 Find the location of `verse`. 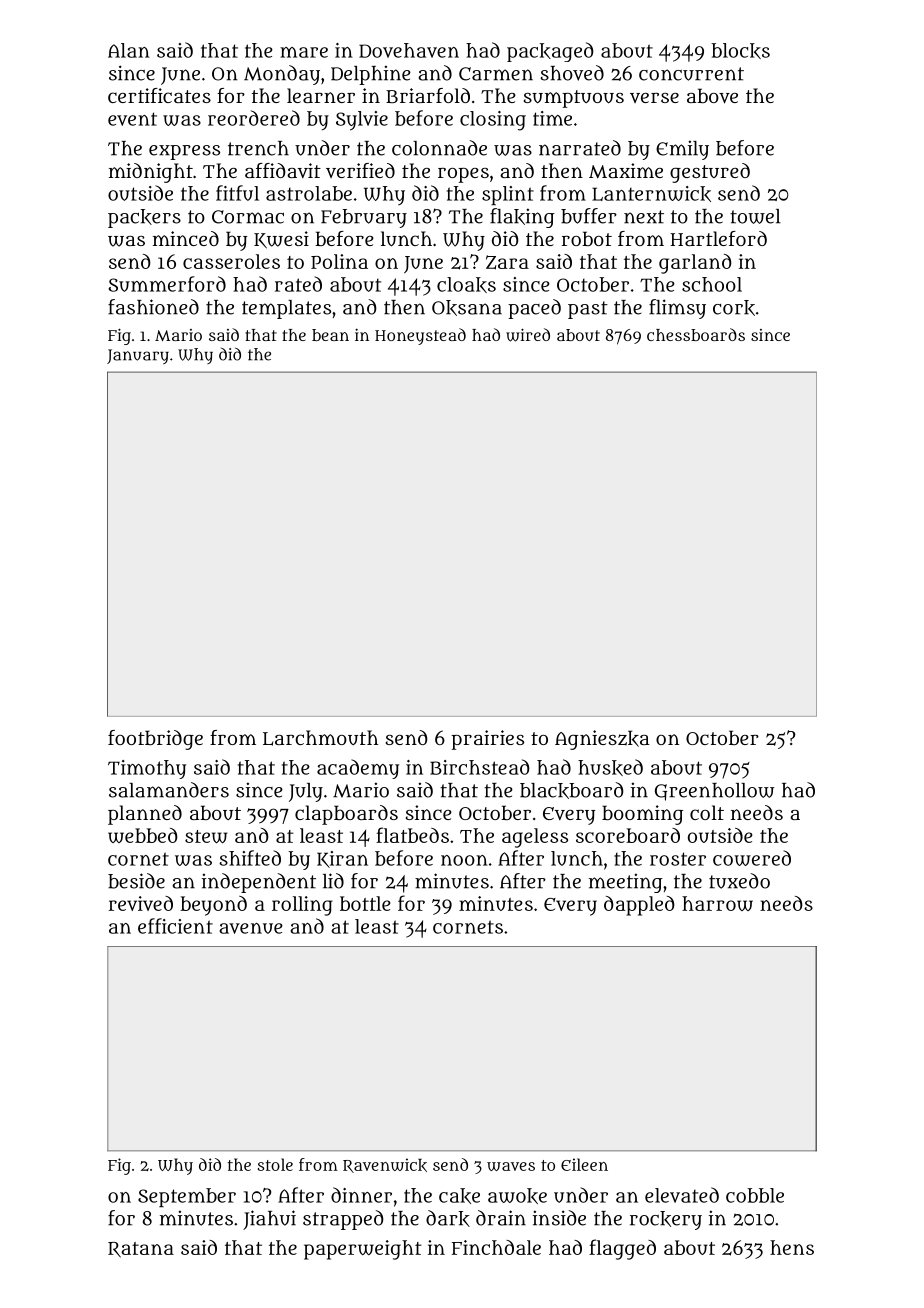

verse is located at coordinates (654, 98).
